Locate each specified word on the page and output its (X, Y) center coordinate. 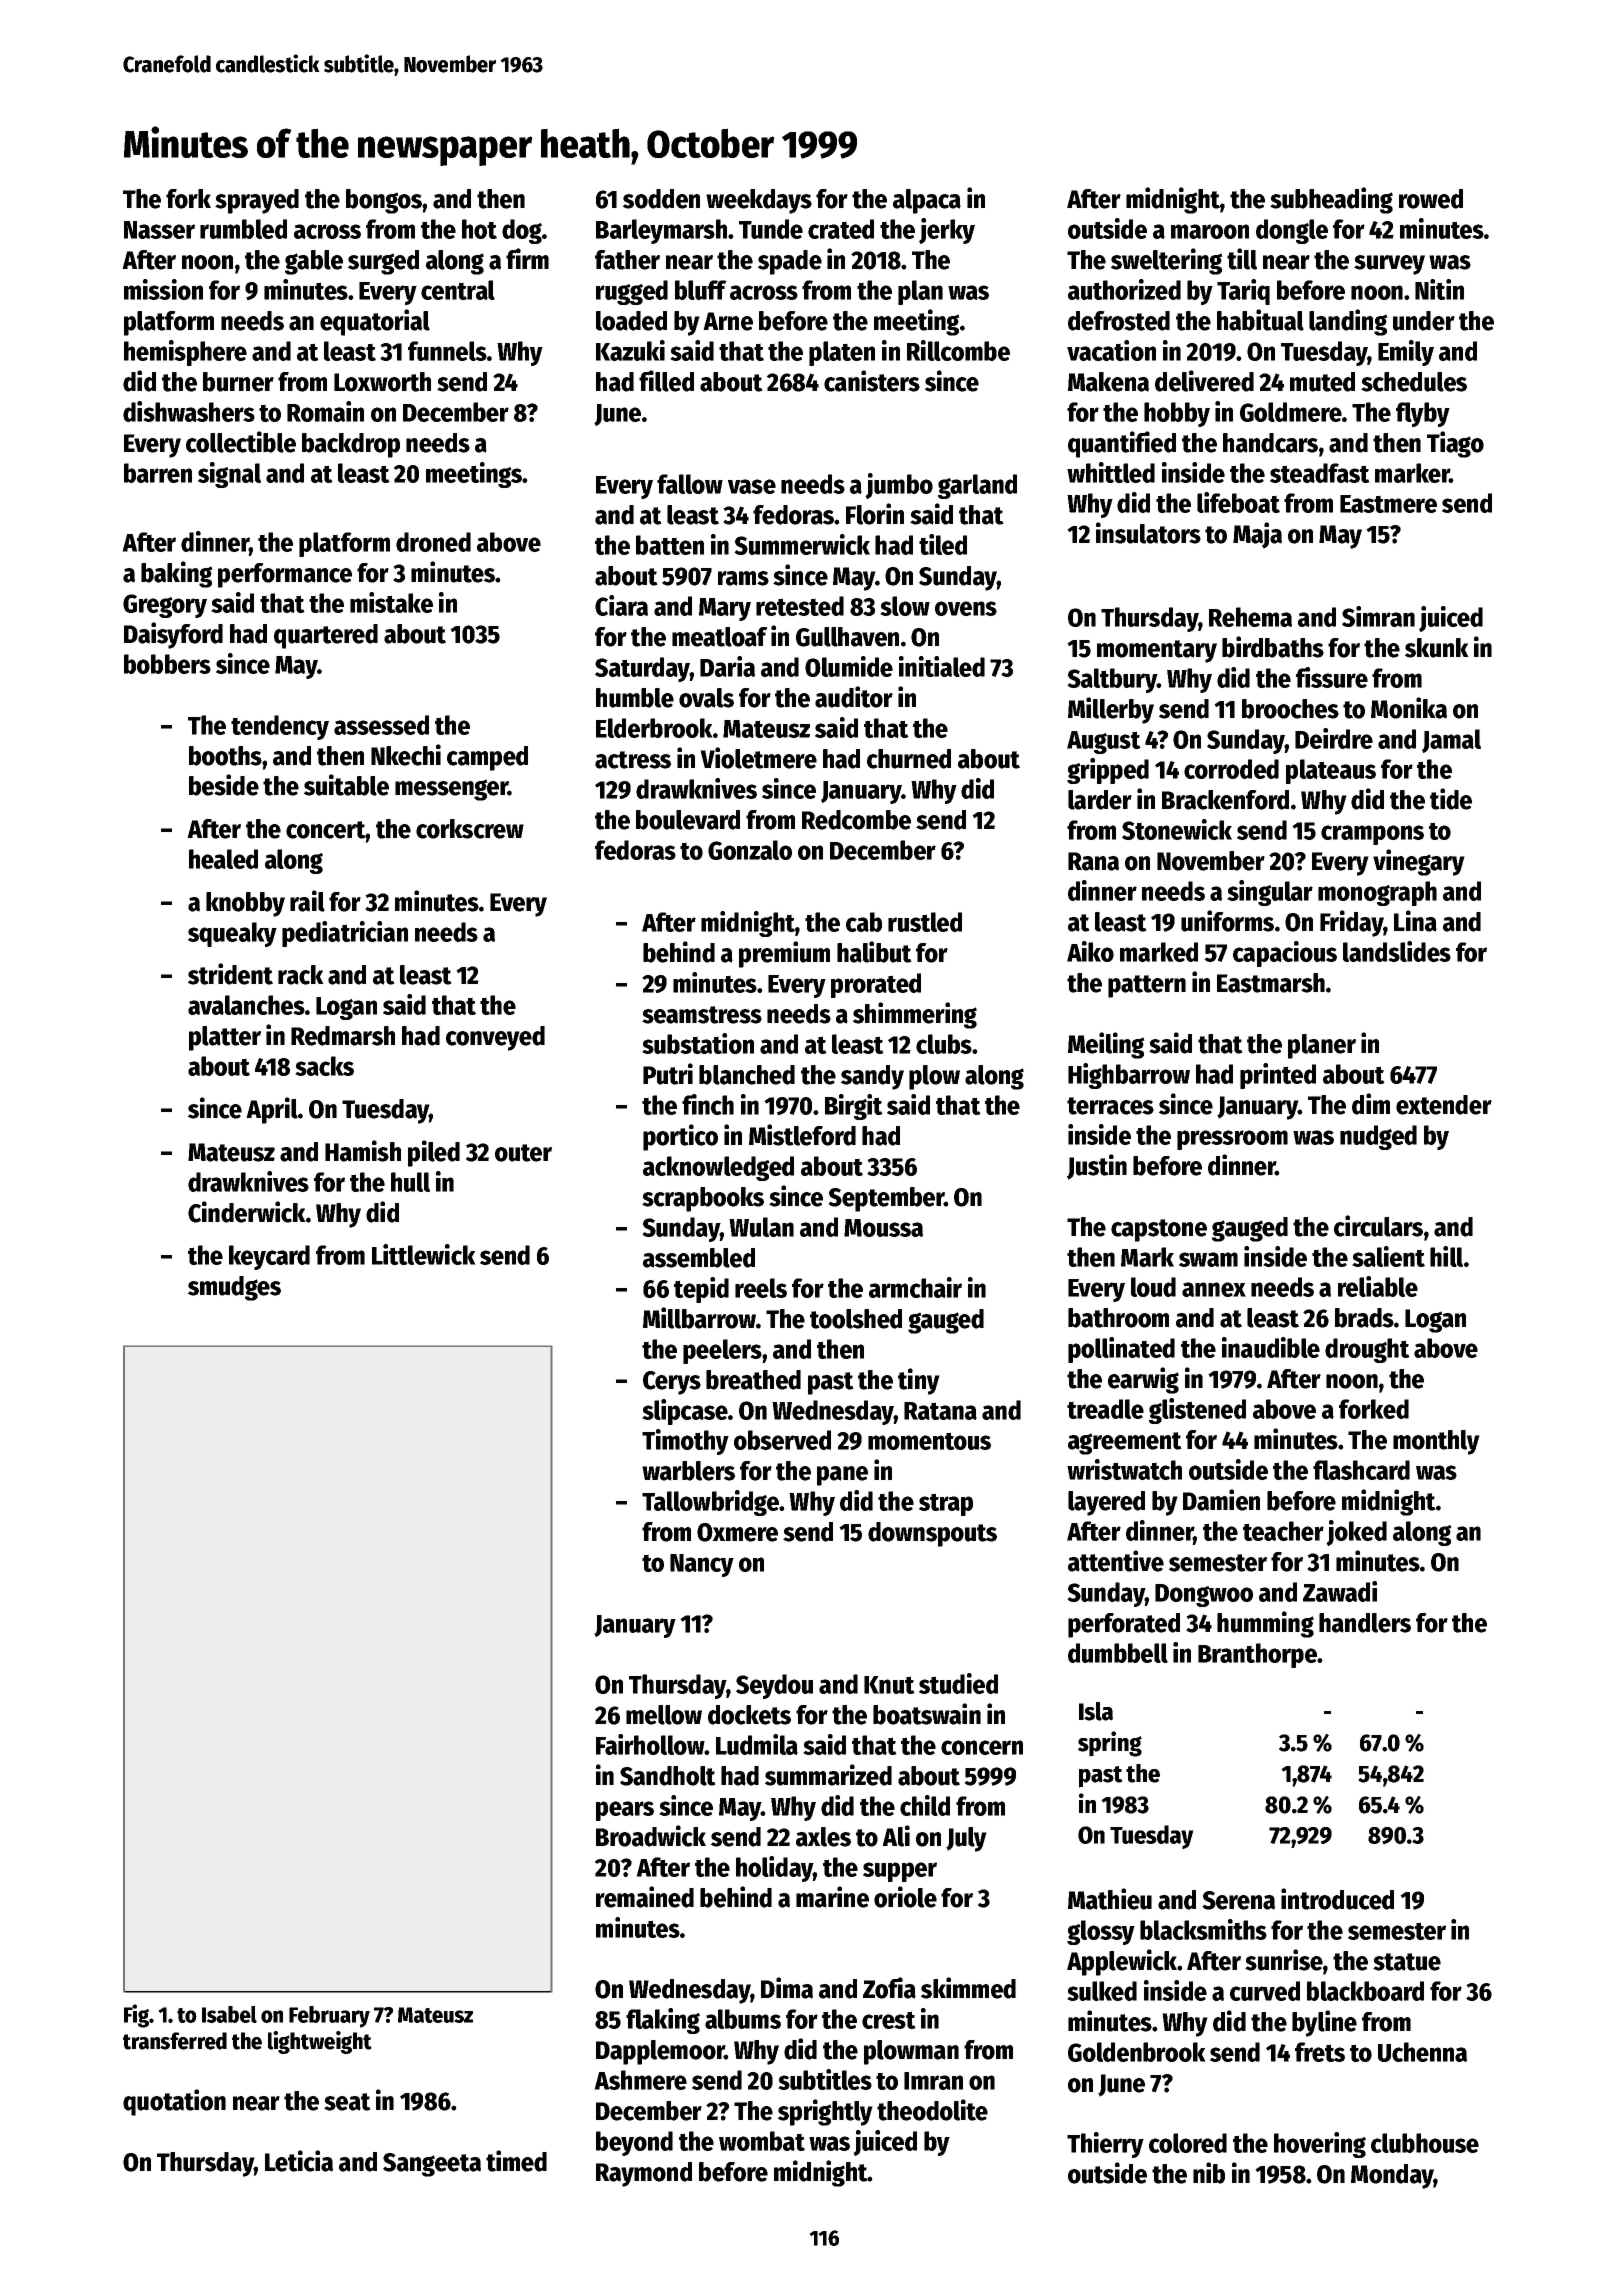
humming (1265, 1624)
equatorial (375, 322)
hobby (1177, 414)
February (329, 2017)
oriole (905, 1897)
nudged (1378, 1137)
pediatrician (345, 934)
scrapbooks (703, 1199)
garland (977, 486)
